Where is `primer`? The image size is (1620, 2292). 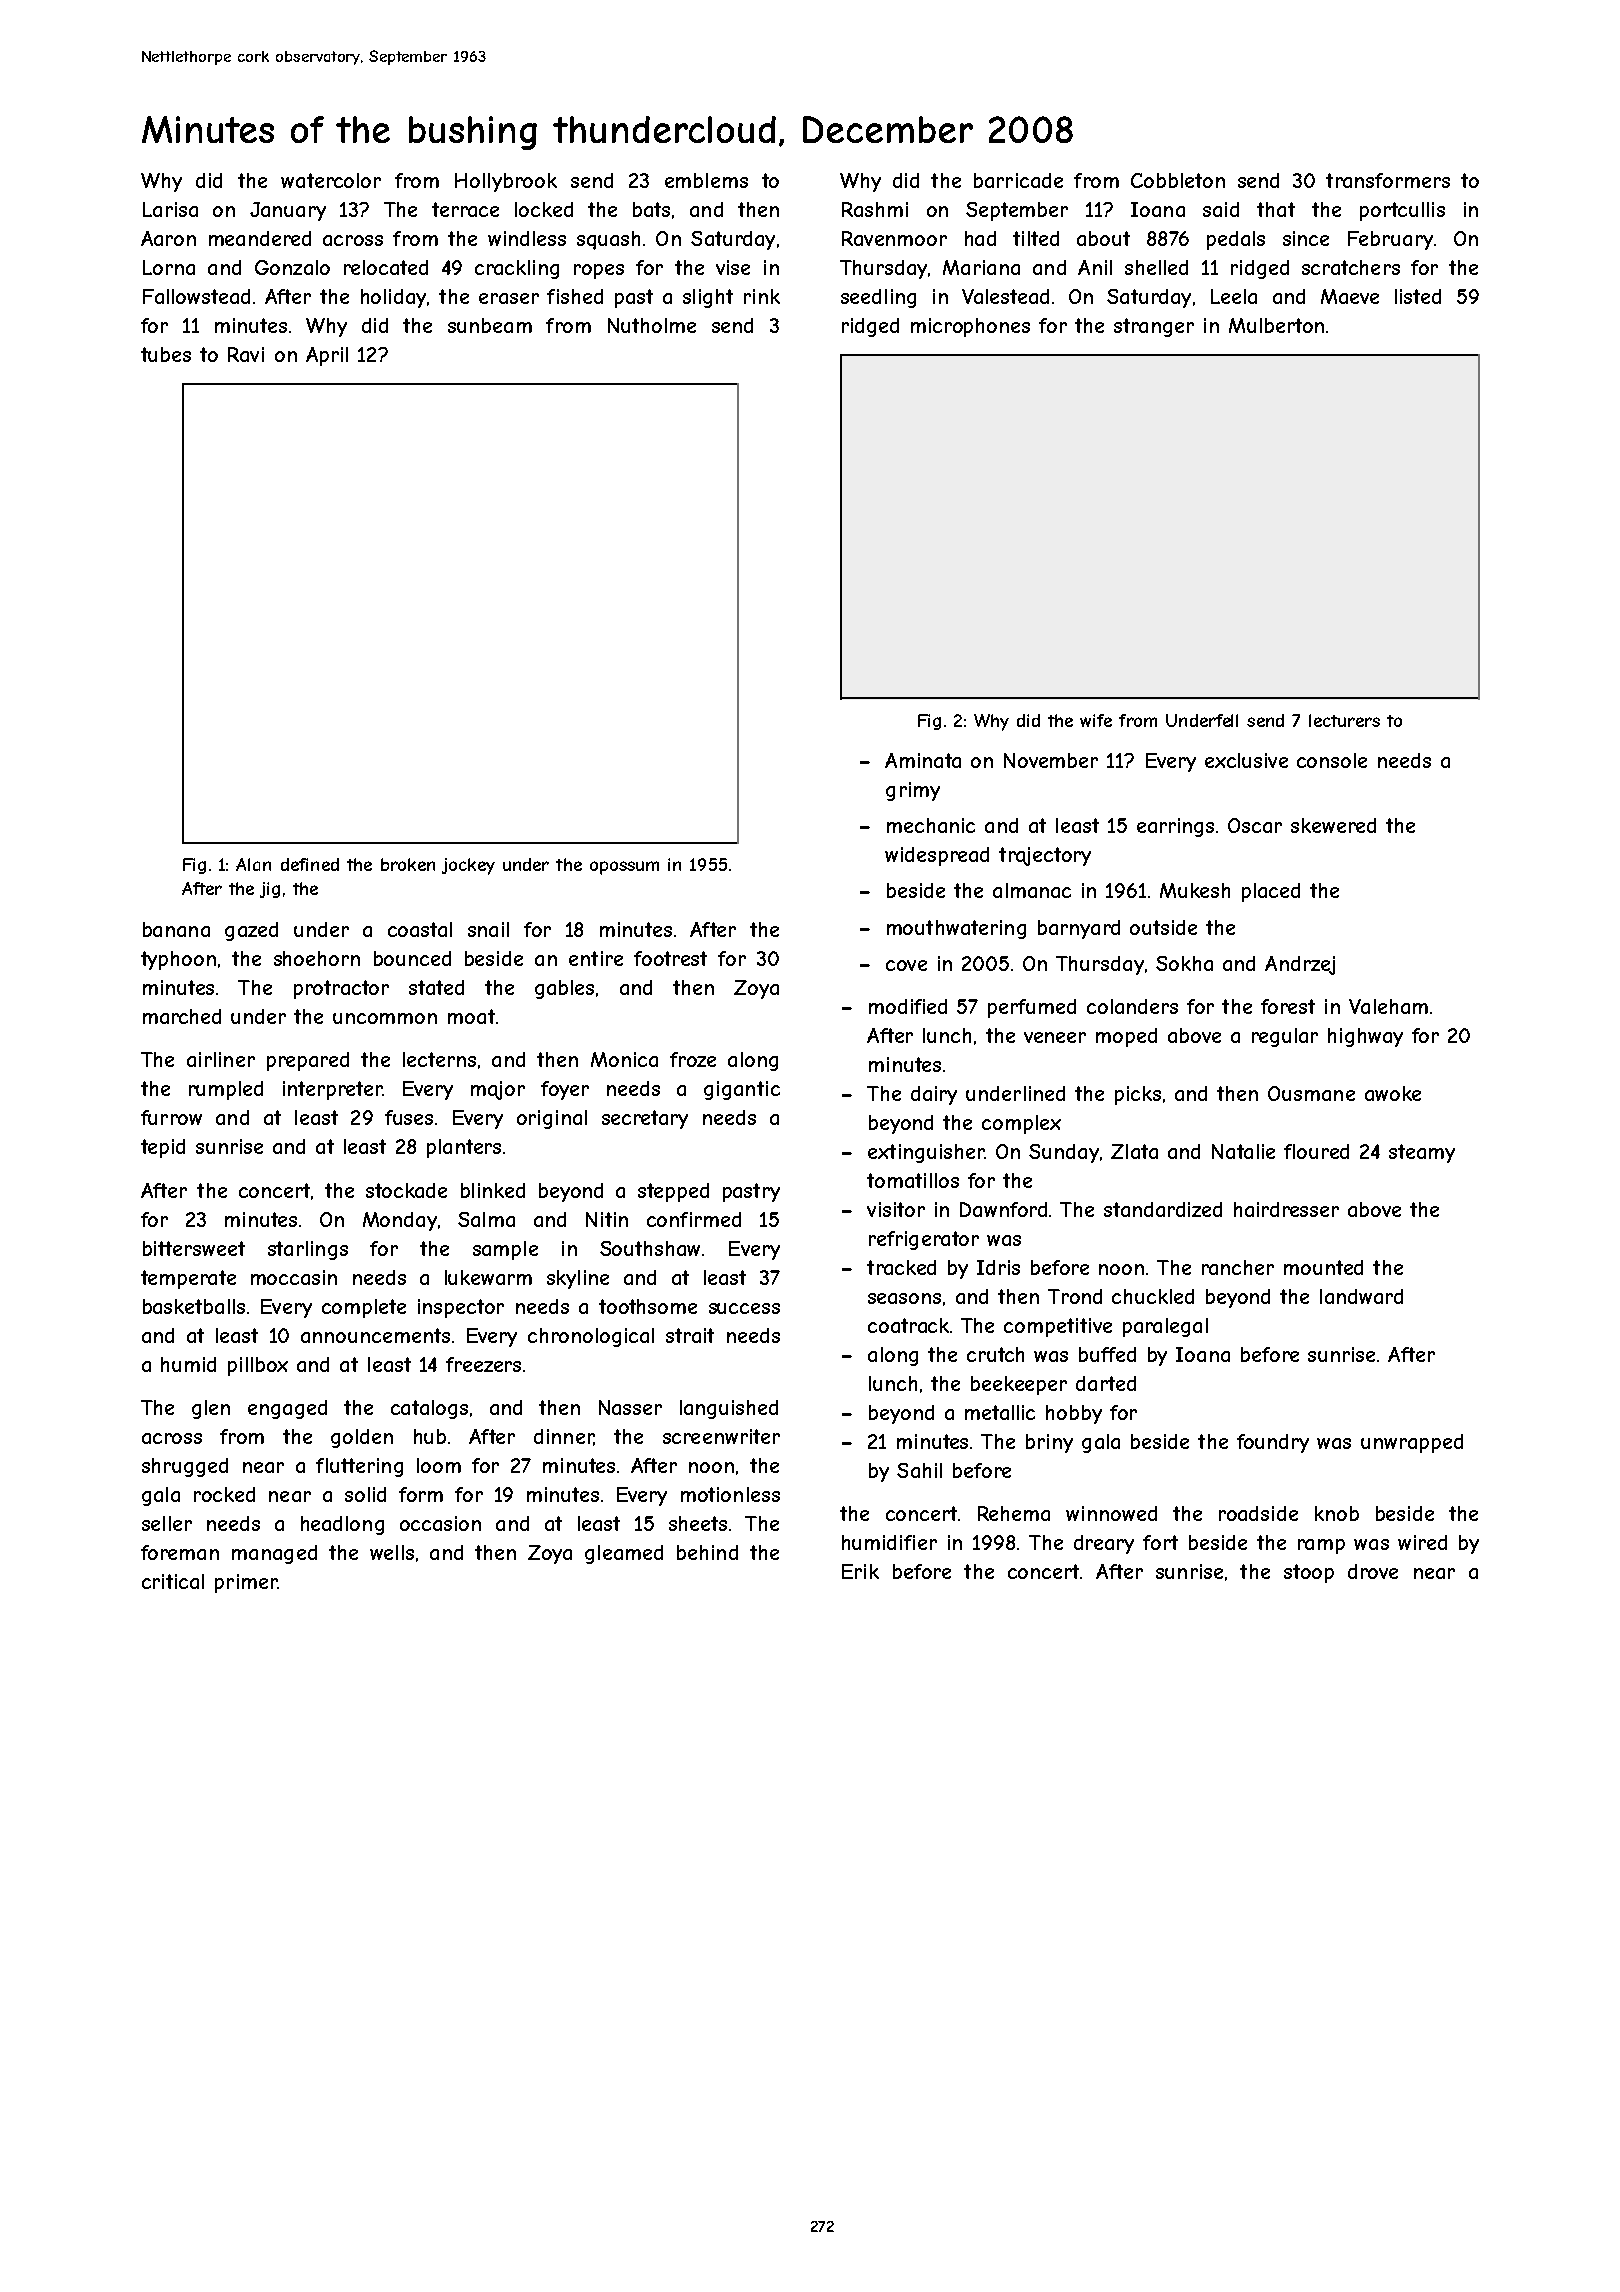 primer is located at coordinates (246, 1583).
